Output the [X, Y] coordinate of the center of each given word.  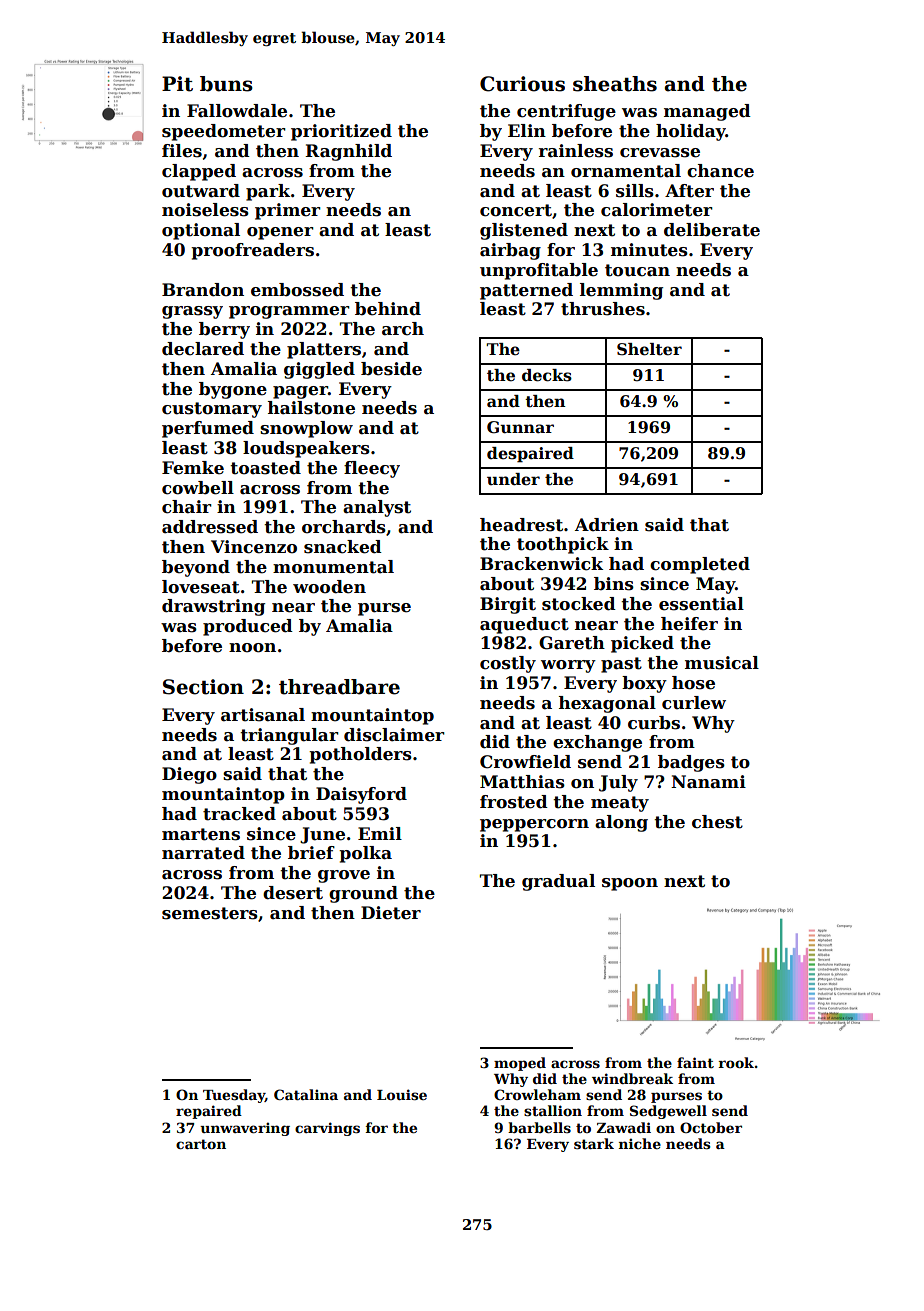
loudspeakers [306, 449]
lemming [621, 291]
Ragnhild [348, 152]
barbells [539, 1127]
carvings [327, 1129]
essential [701, 604]
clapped [199, 172]
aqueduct [524, 625]
